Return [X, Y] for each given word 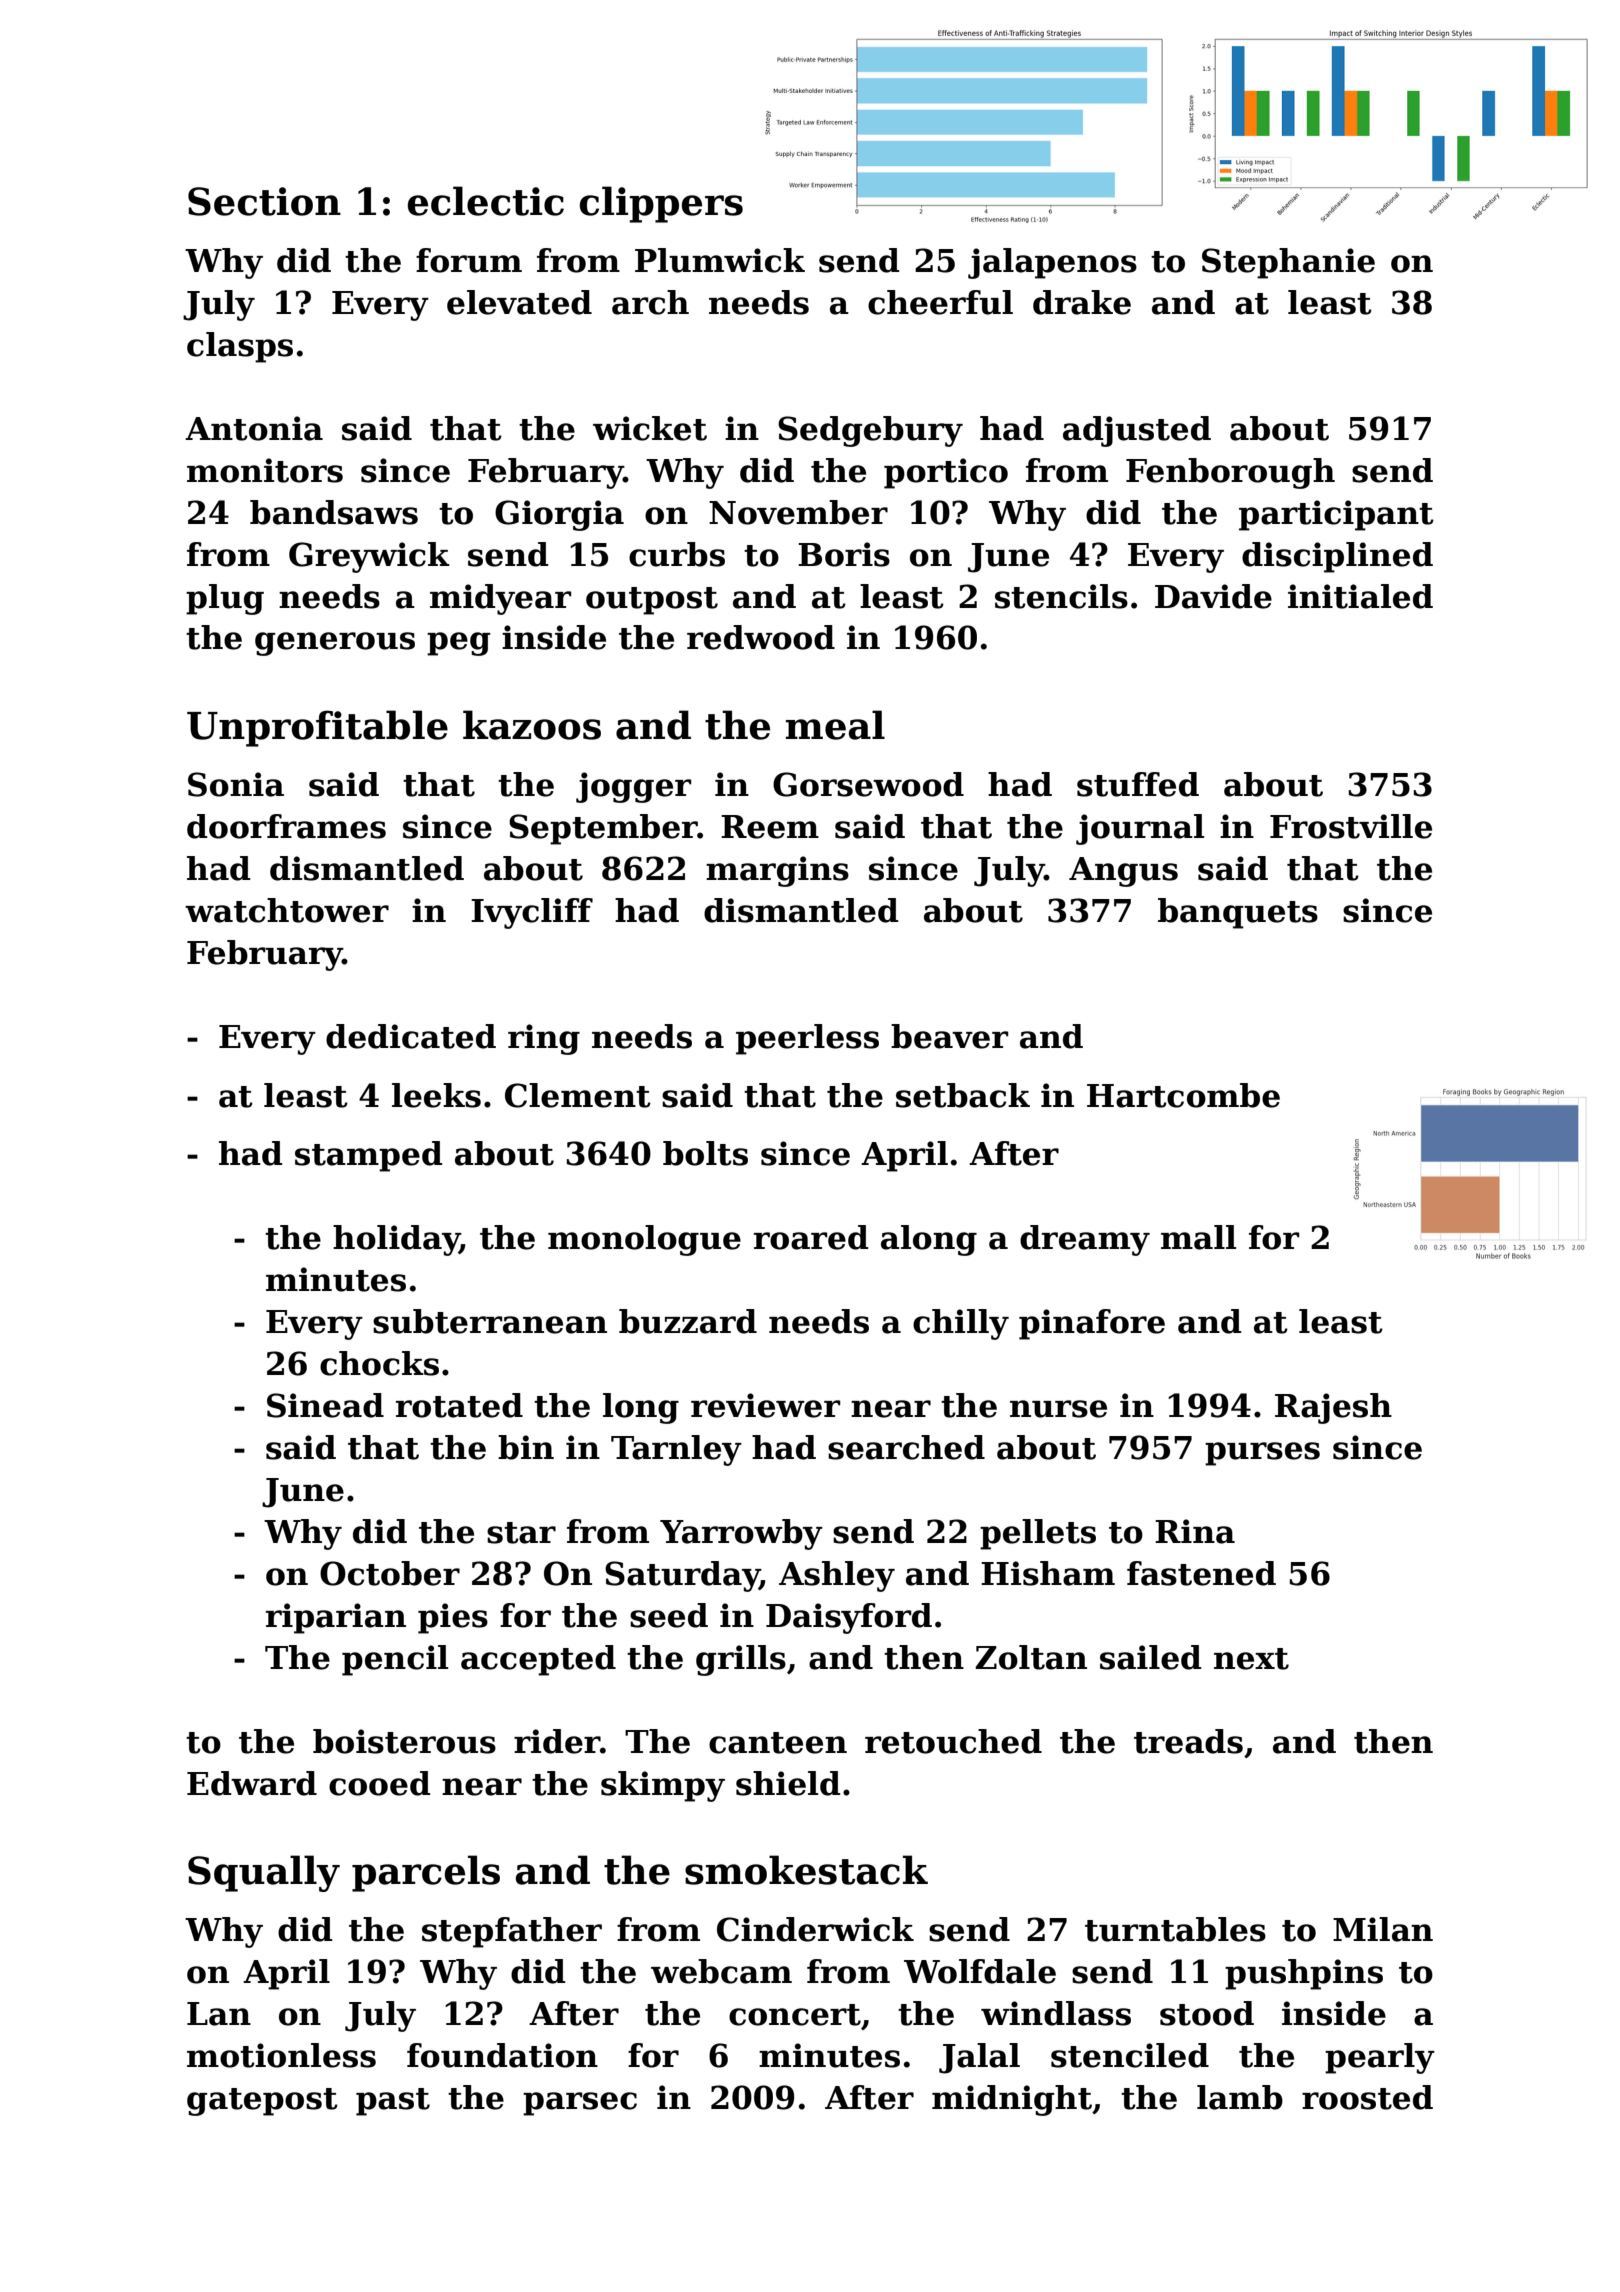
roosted [1367, 2097]
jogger [633, 787]
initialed [1360, 596]
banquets [1238, 913]
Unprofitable [317, 728]
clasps [240, 347]
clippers [661, 204]
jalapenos [1052, 263]
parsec [580, 2104]
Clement [578, 1095]
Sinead [325, 1405]
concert [795, 2015]
